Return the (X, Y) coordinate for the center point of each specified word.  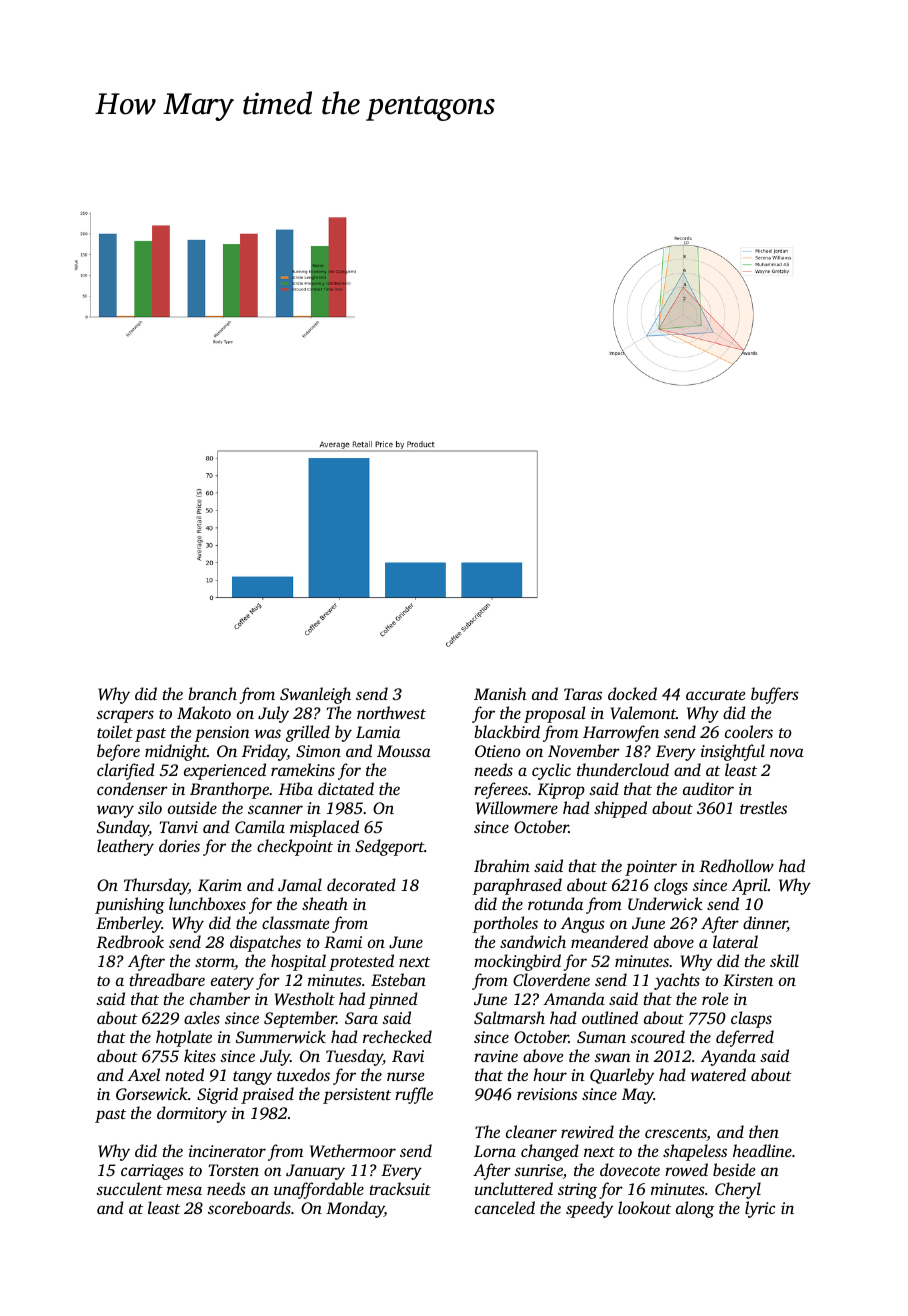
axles (202, 1017)
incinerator (227, 1151)
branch (212, 693)
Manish (500, 693)
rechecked (397, 1036)
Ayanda (728, 1057)
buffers (775, 695)
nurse (406, 1076)
